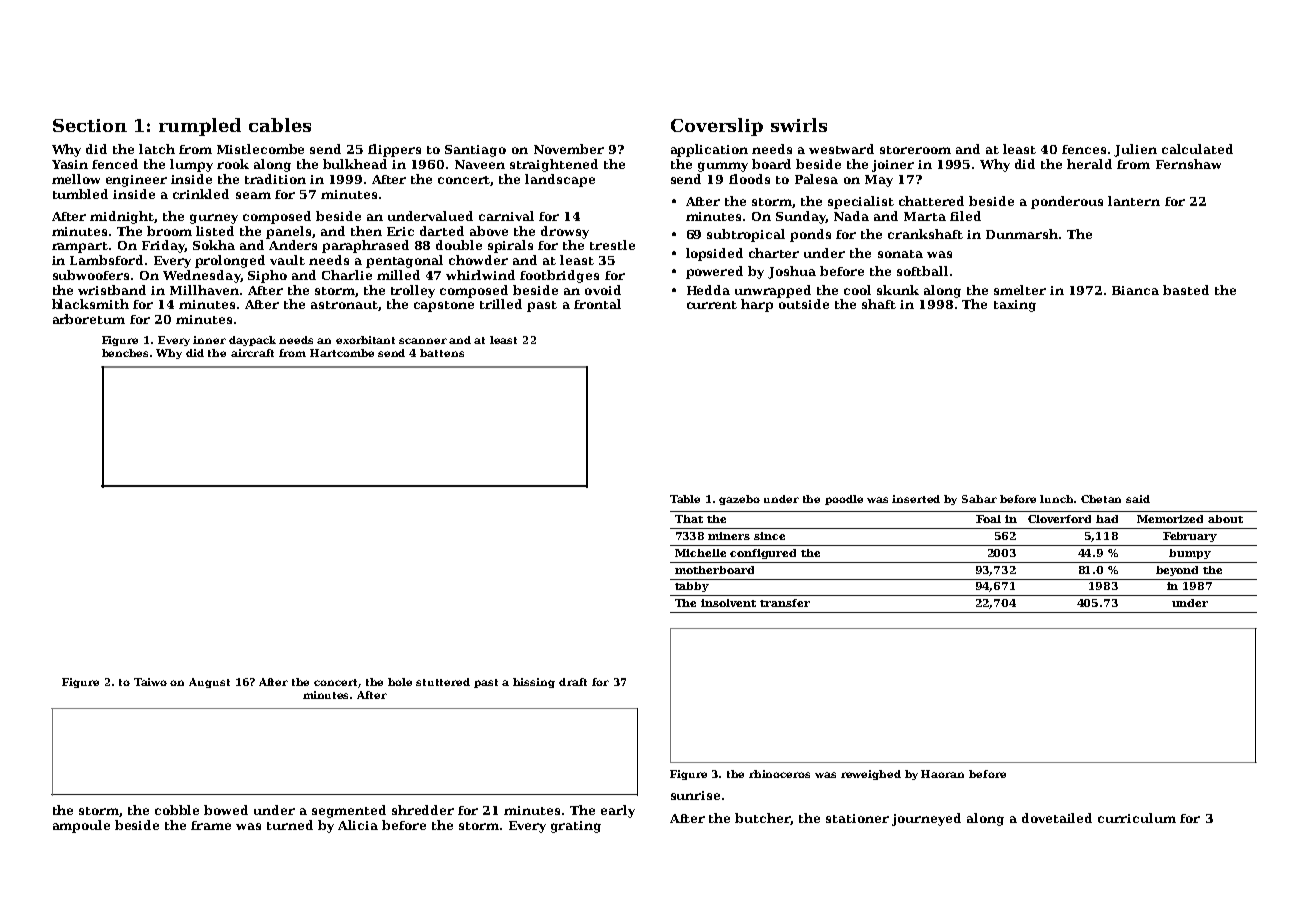 Image resolution: width=1308 pixels, height=924 pixels. I want to click on Taiwo, so click(150, 682).
